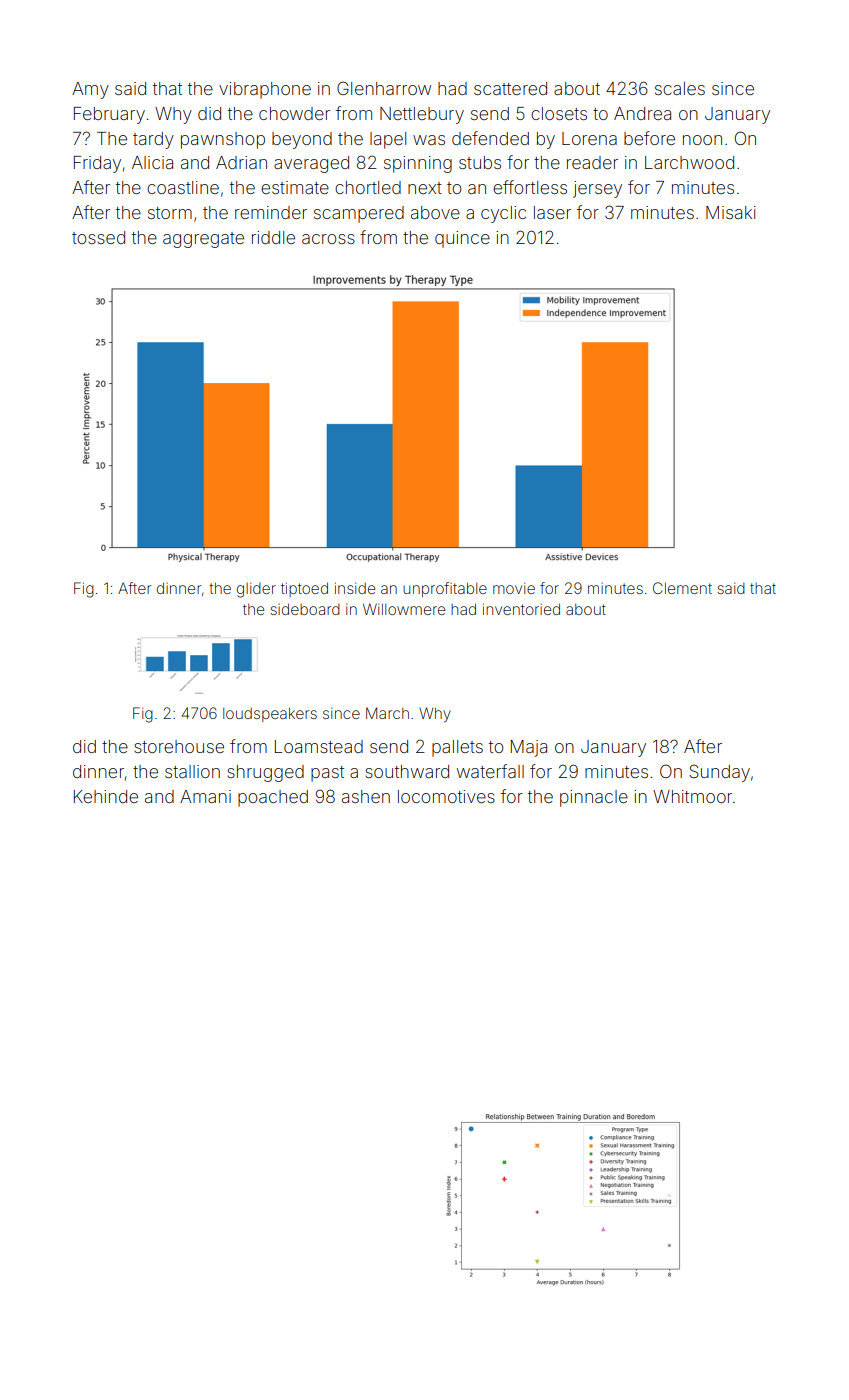 The width and height of the screenshot is (849, 1400). Describe the element at coordinates (521, 609) in the screenshot. I see `inventoried` at that location.
